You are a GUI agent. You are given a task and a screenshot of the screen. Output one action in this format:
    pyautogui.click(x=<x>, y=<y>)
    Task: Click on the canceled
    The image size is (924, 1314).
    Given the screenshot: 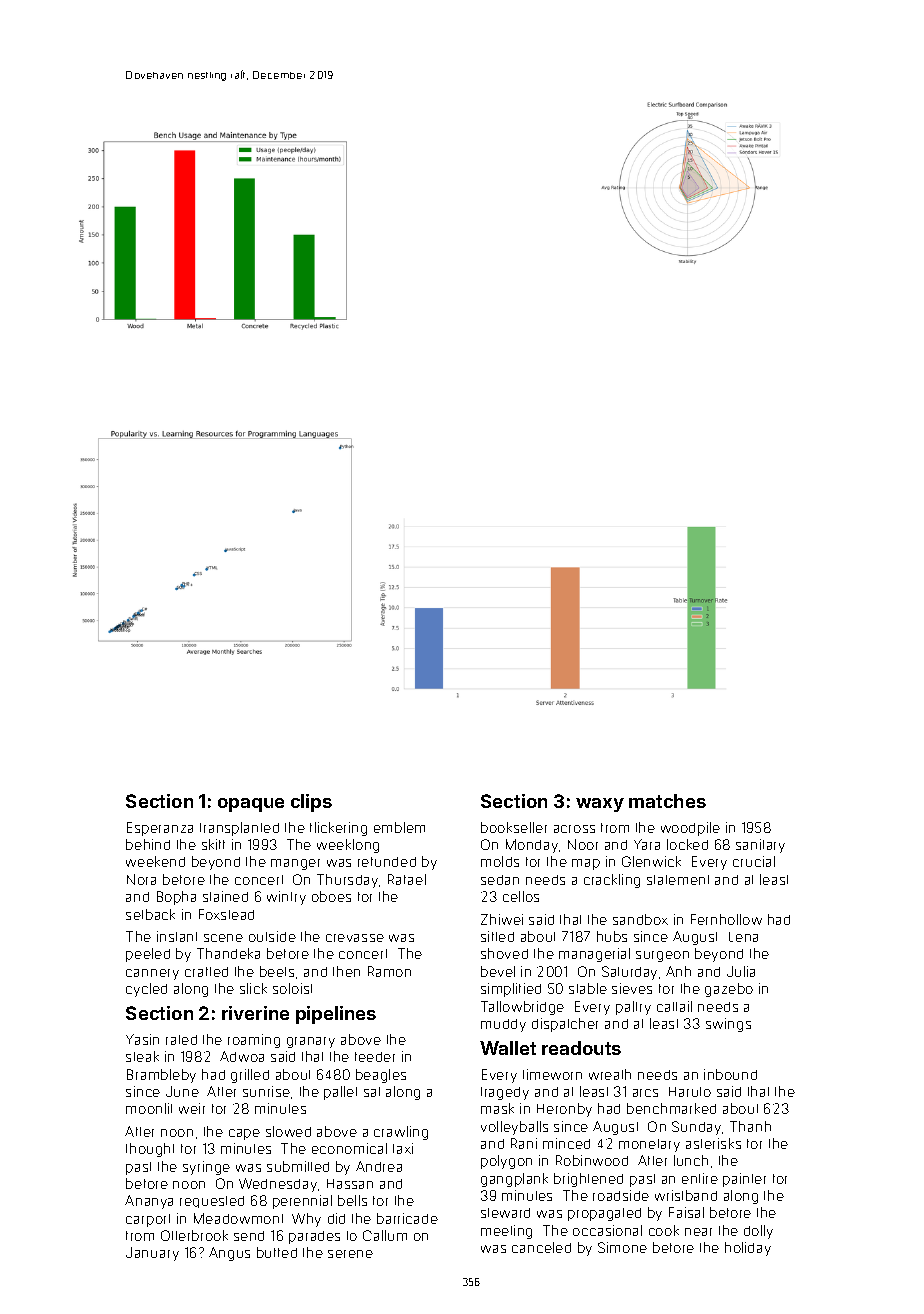 What is the action you would take?
    pyautogui.click(x=541, y=1247)
